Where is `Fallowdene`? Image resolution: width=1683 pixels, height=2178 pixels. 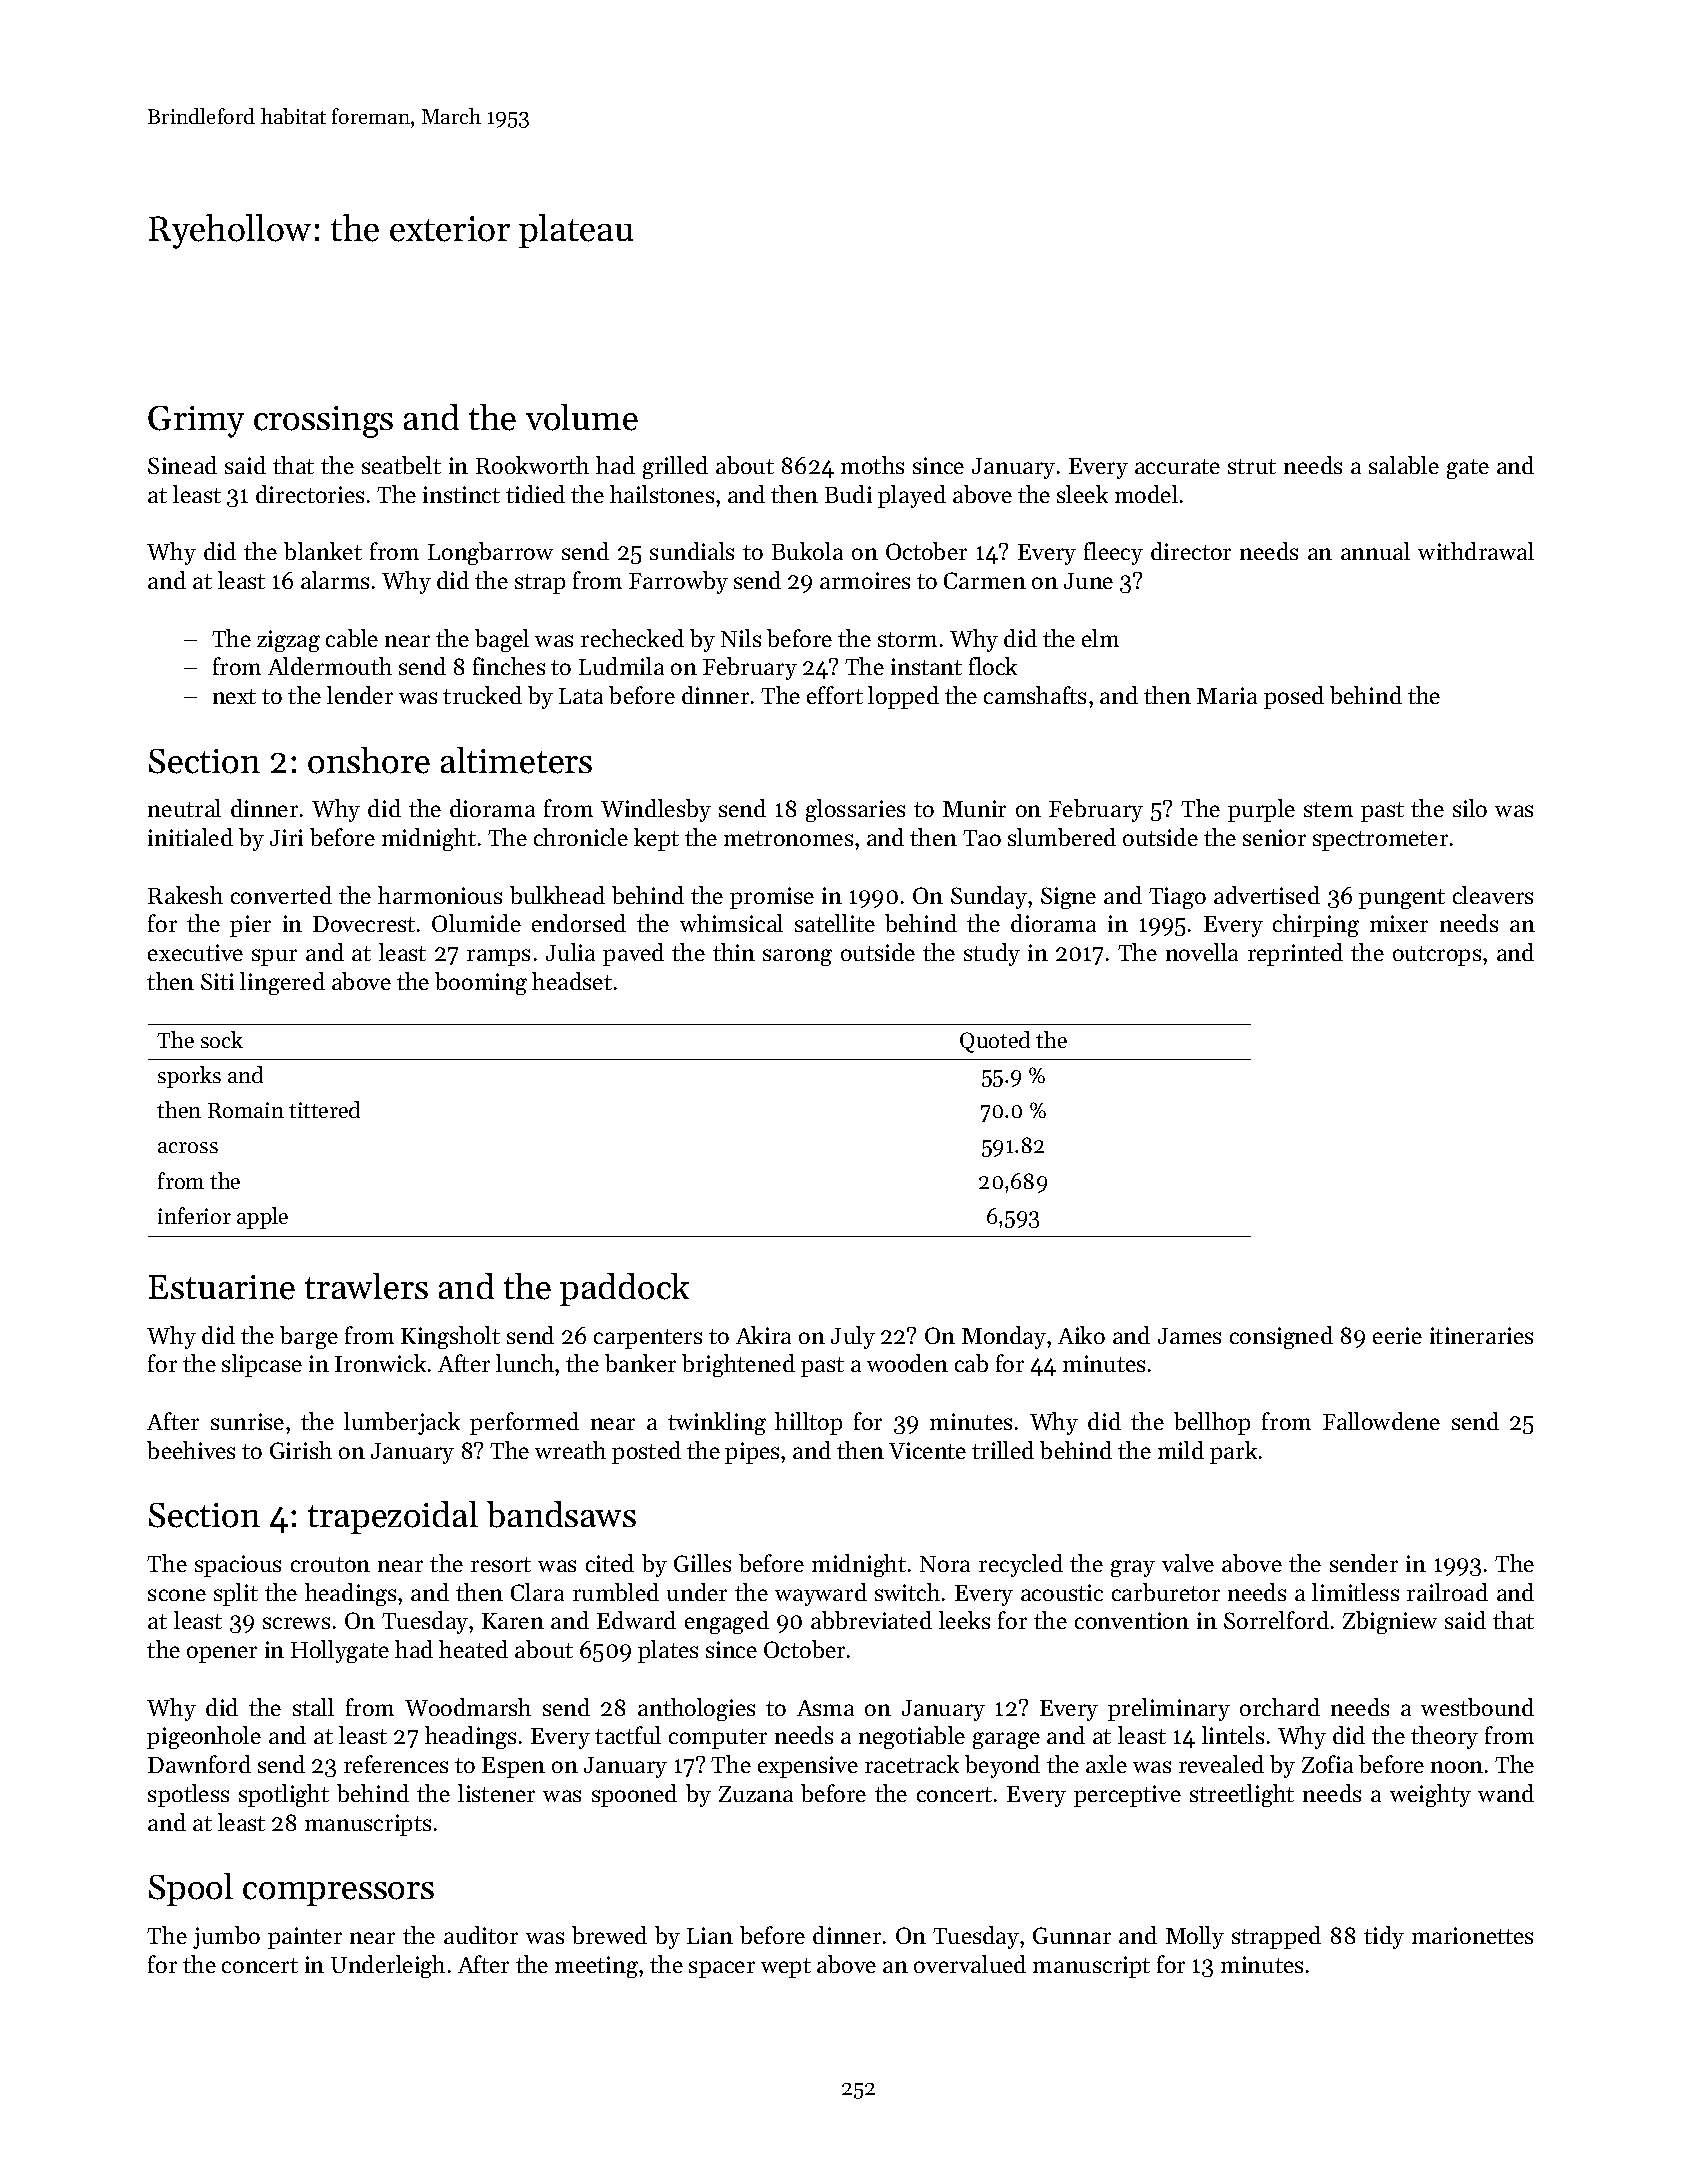 Fallowdene is located at coordinates (1381, 1421).
